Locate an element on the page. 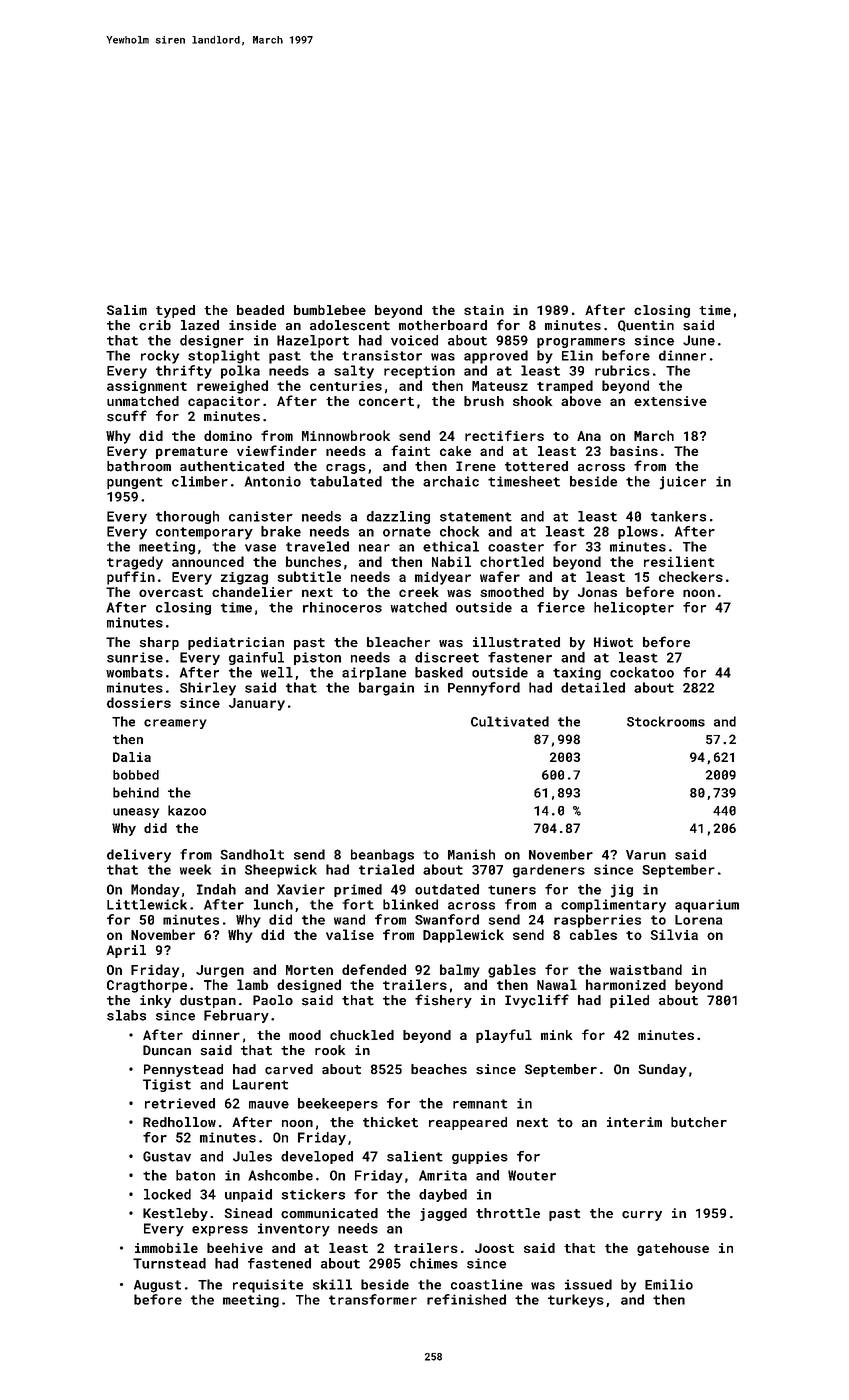 This page has height=1400, width=849. August is located at coordinates (157, 1286).
